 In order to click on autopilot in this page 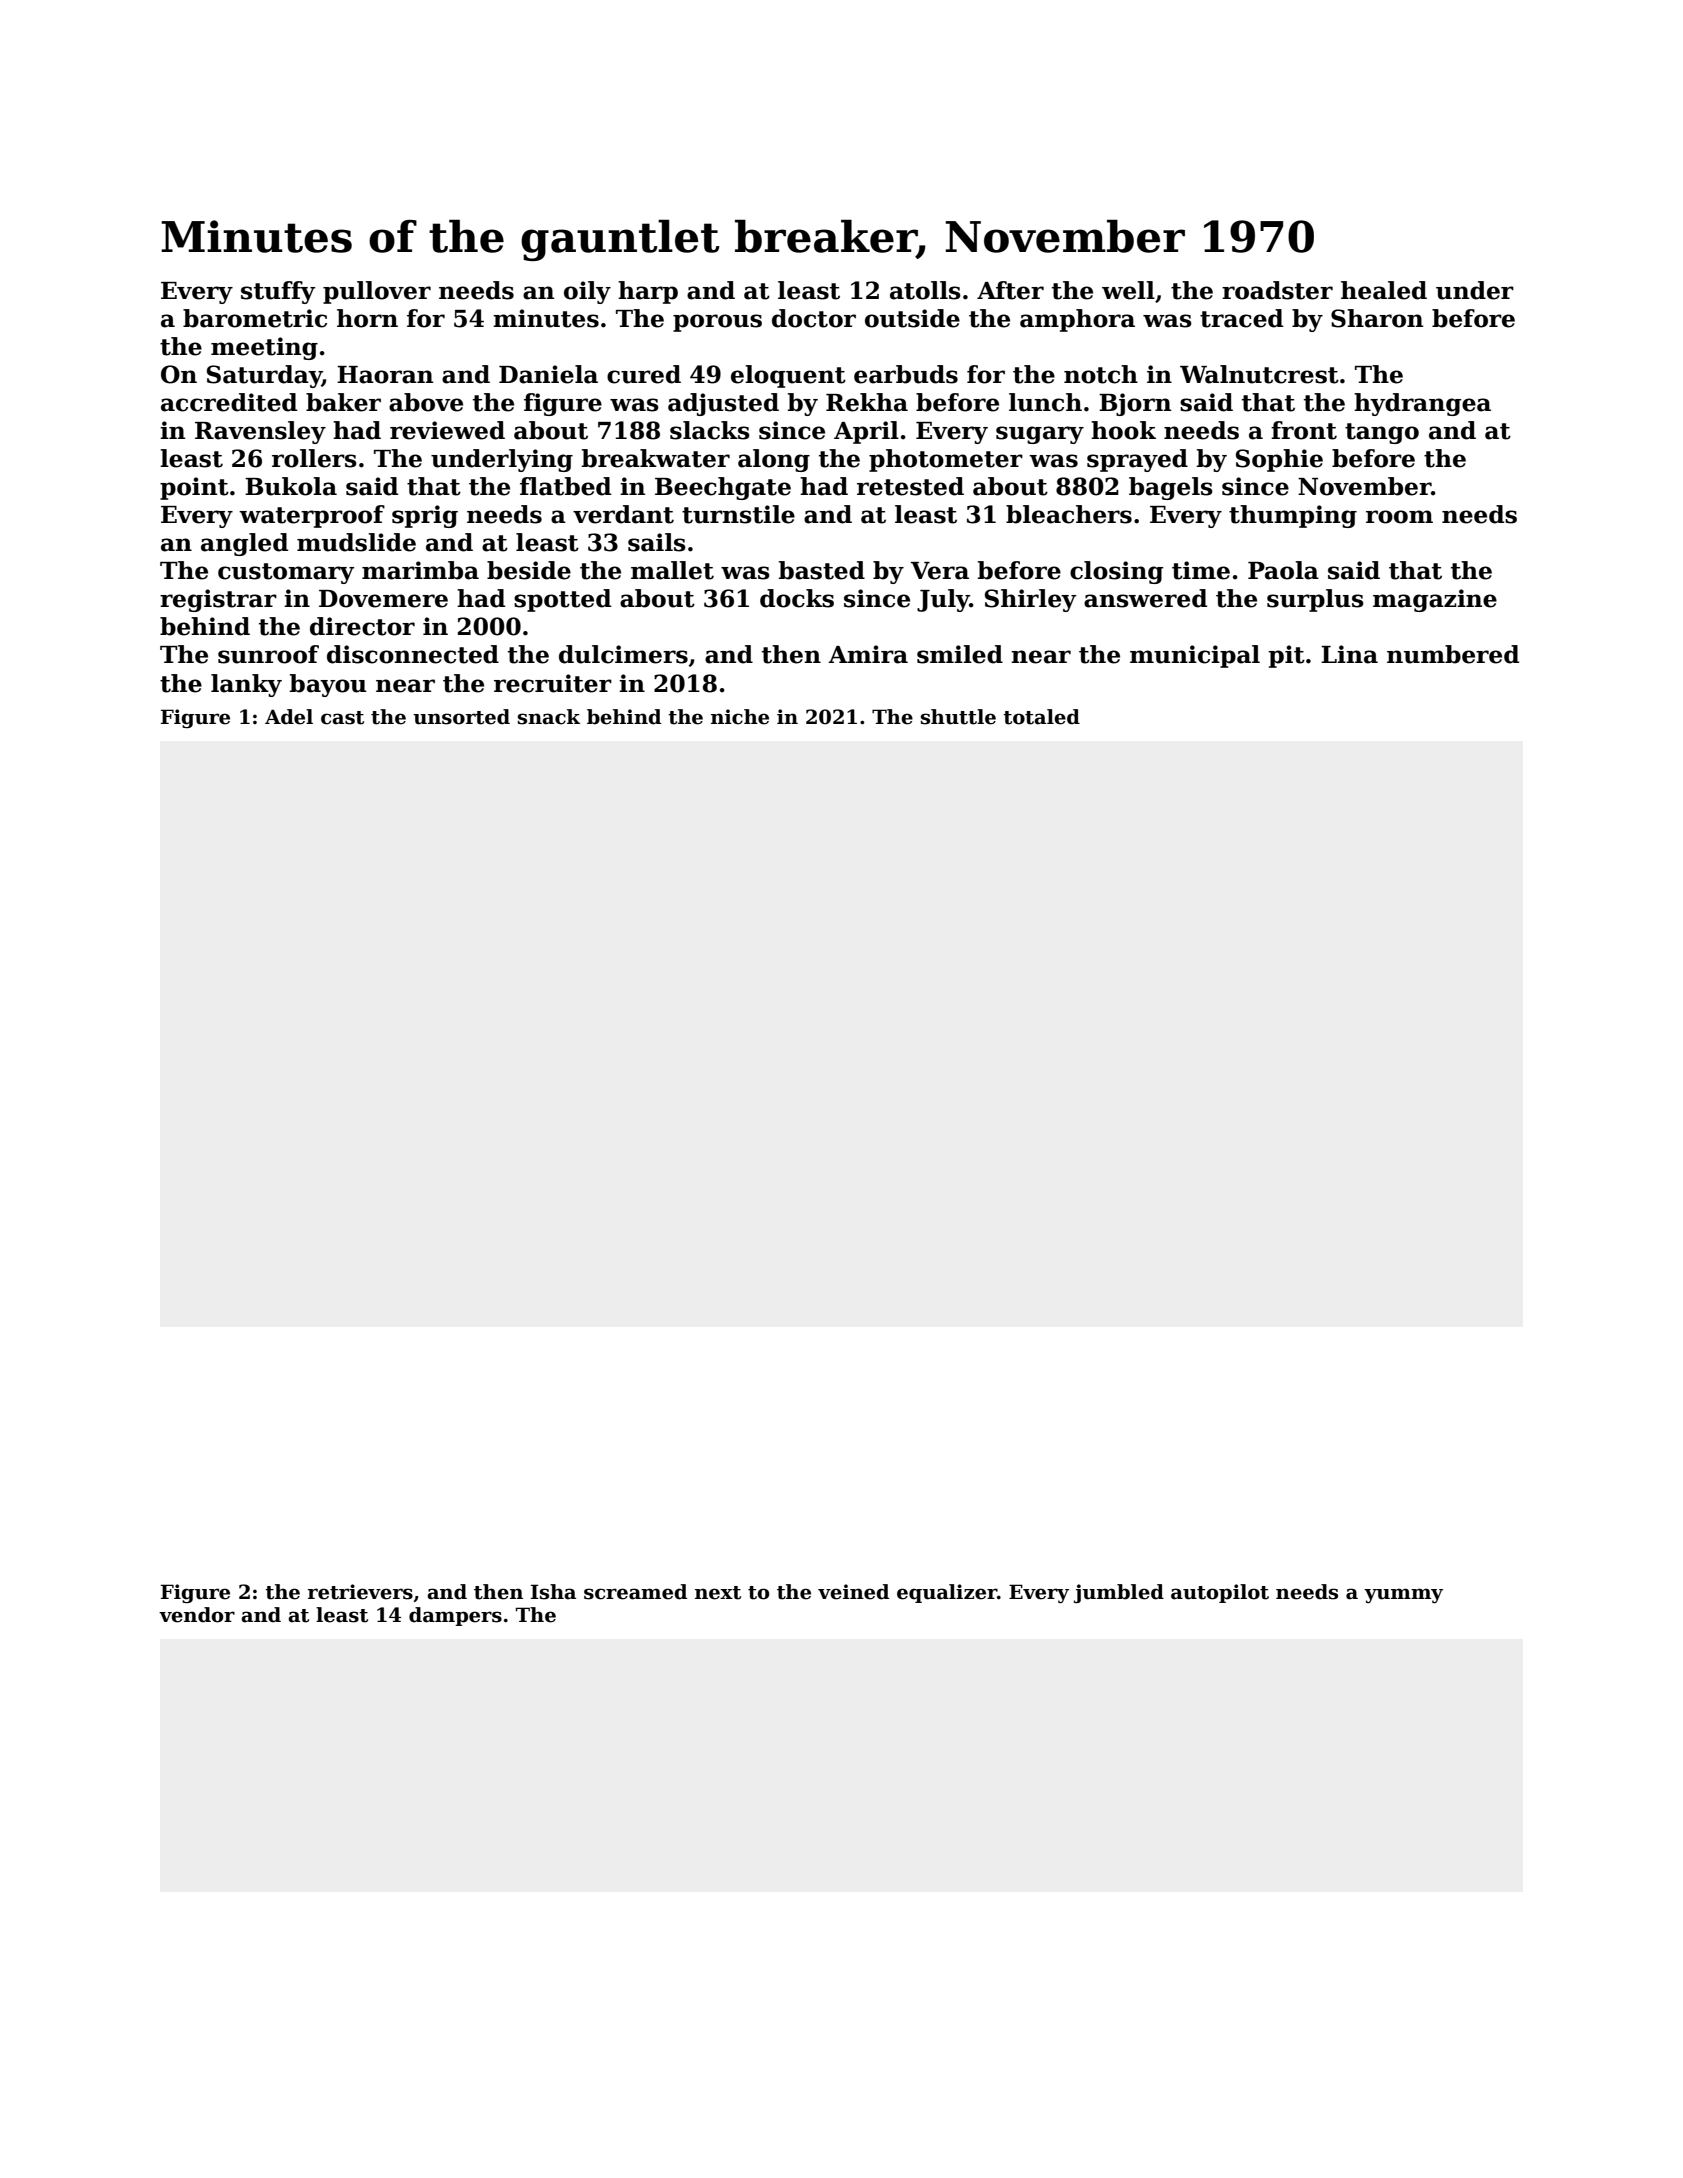, I will do `click(1220, 1593)`.
